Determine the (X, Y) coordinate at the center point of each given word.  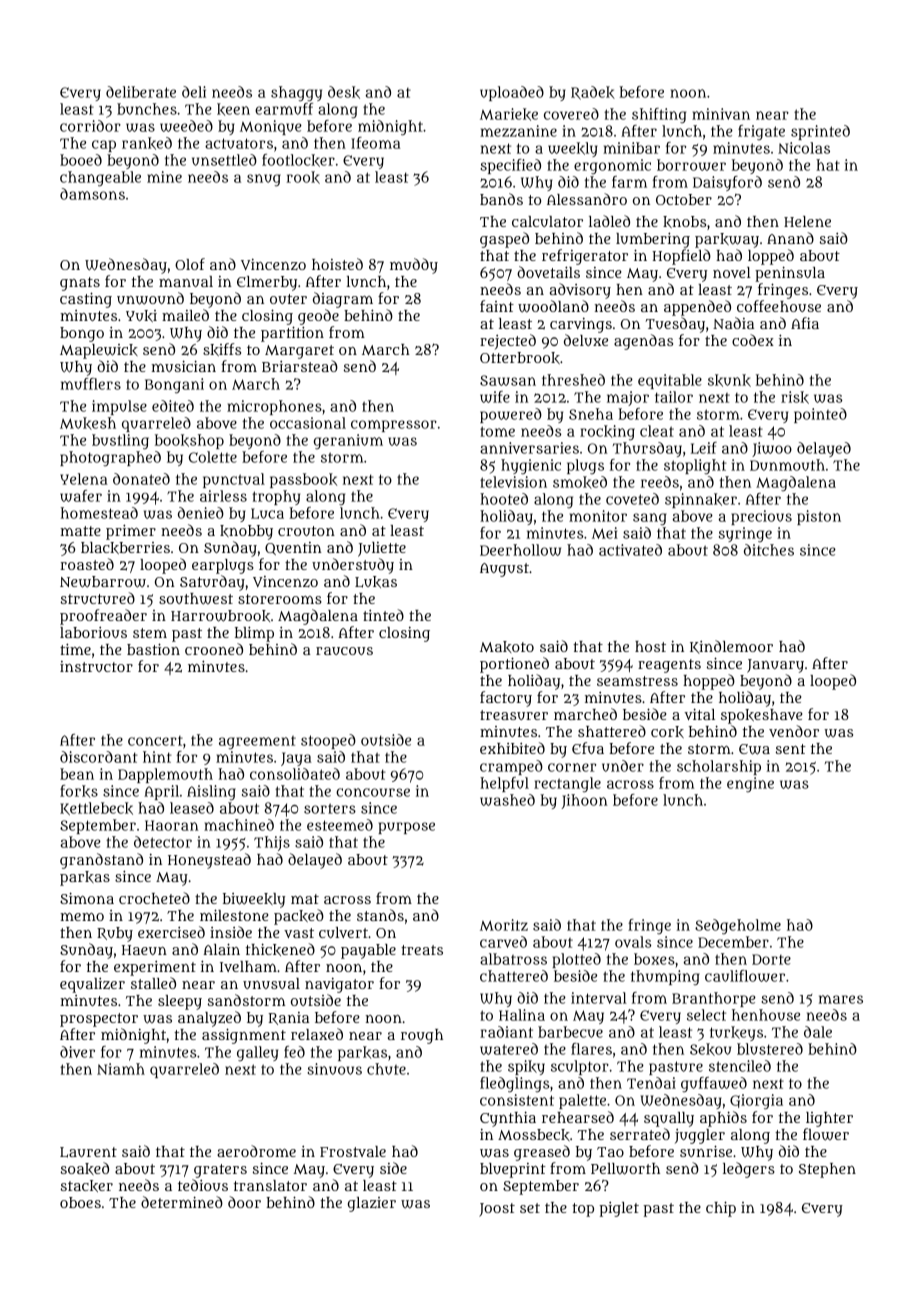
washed (507, 800)
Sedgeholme (738, 927)
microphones (274, 407)
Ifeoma (376, 143)
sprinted (820, 132)
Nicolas (804, 148)
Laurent (88, 1152)
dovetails (548, 272)
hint (157, 757)
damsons (92, 194)
